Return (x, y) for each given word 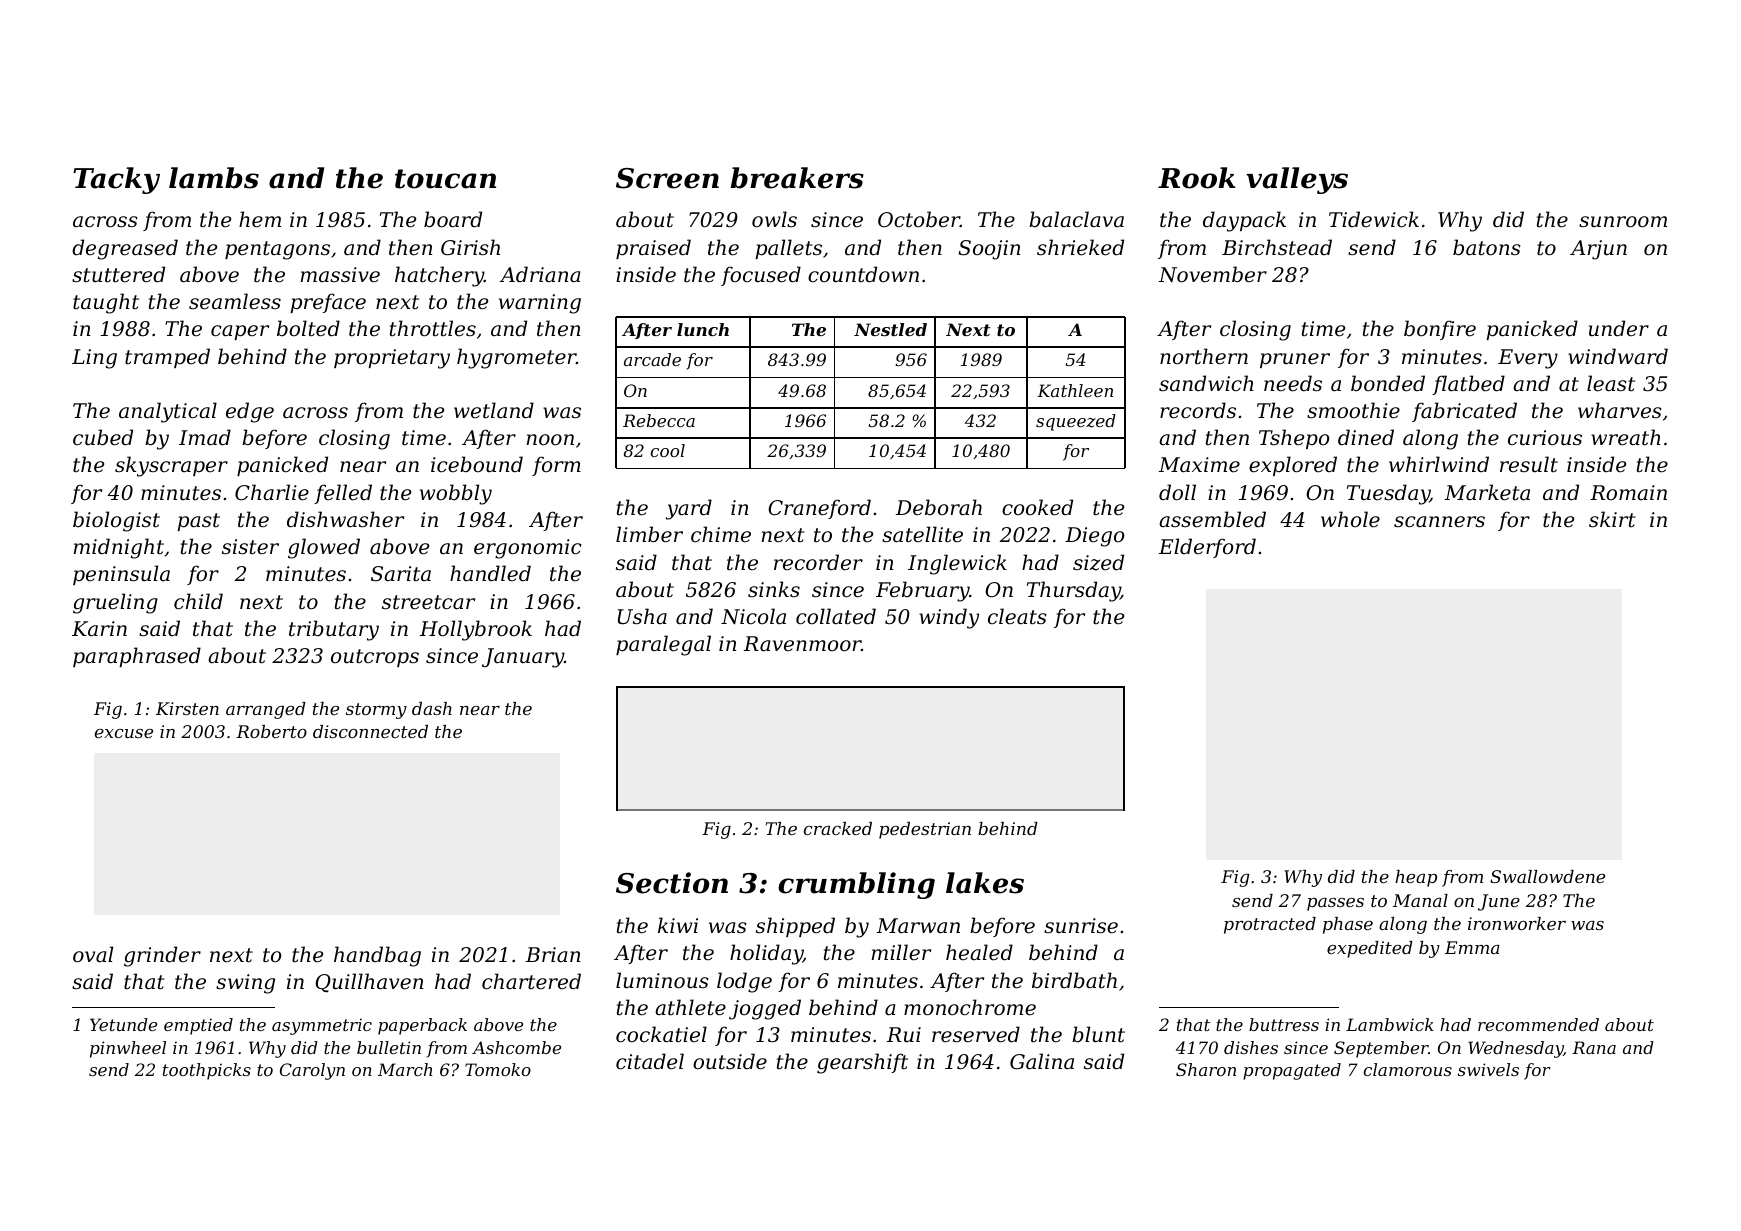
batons (1487, 247)
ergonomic (528, 549)
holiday (766, 954)
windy (949, 618)
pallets (788, 249)
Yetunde (123, 1024)
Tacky (116, 180)
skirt (1612, 519)
